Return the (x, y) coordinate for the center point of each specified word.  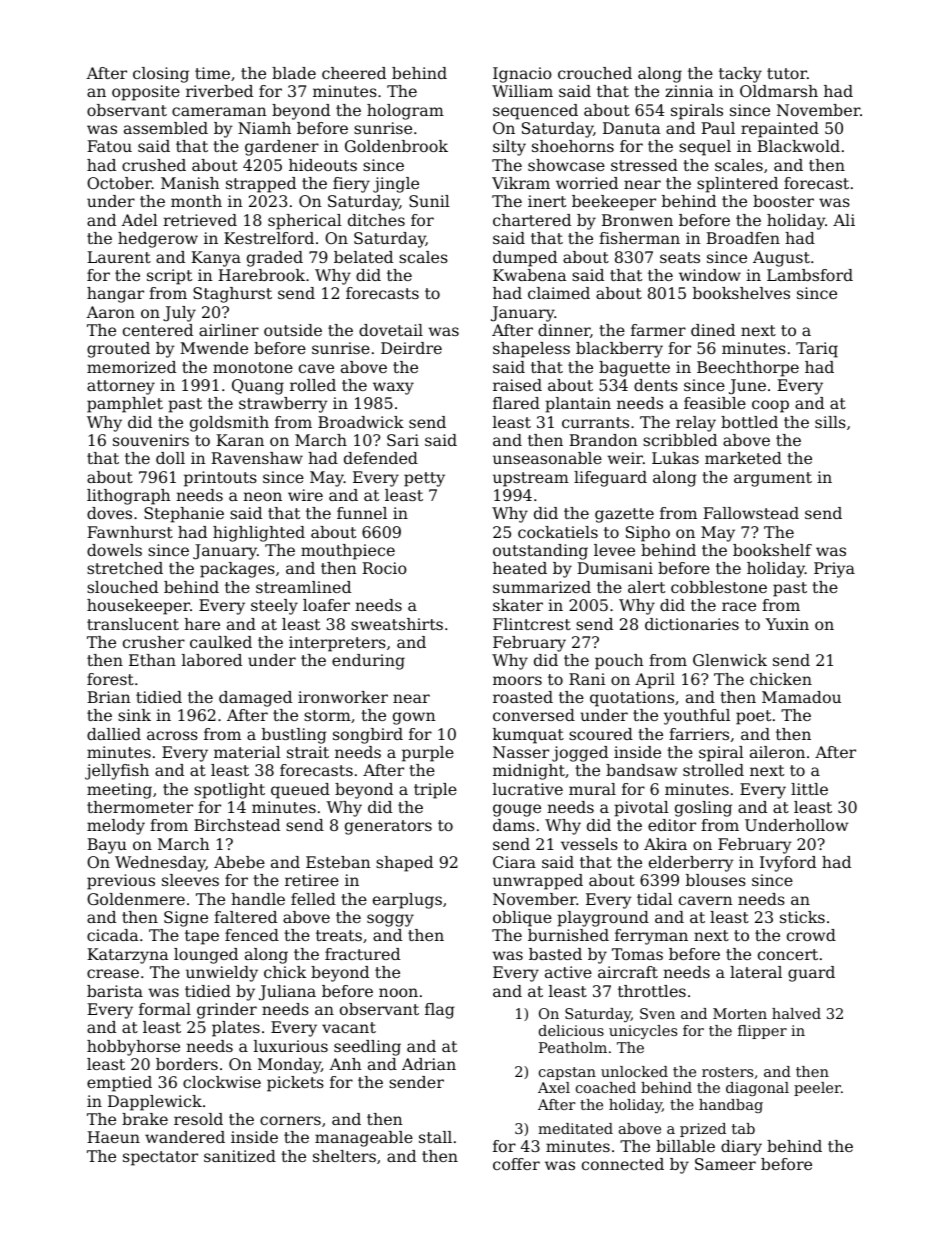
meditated (575, 1128)
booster (783, 201)
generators (388, 827)
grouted (118, 350)
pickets (295, 1084)
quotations (632, 699)
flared (516, 403)
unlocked (634, 1071)
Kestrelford (269, 238)
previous (121, 882)
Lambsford (810, 275)
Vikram (521, 183)
